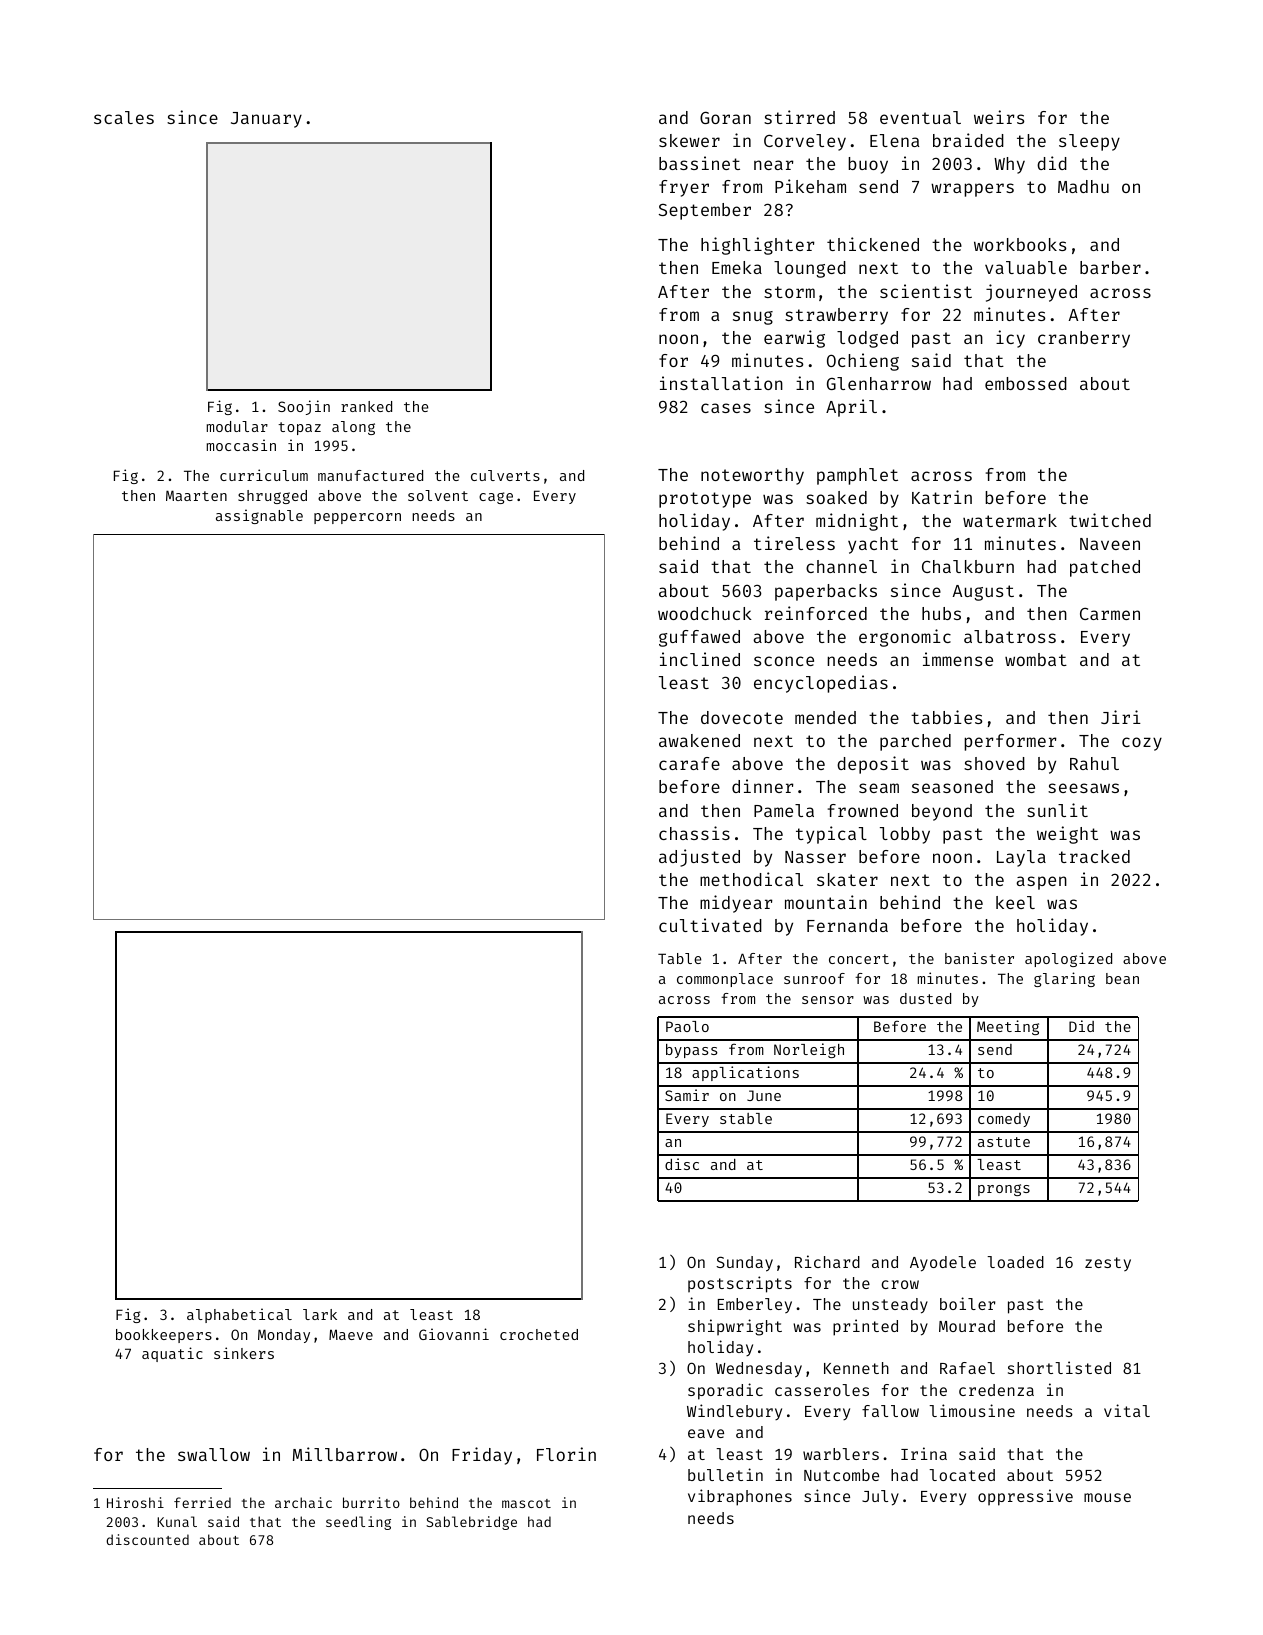 The height and width of the image is (1635, 1263). I want to click on hubs, so click(941, 613).
